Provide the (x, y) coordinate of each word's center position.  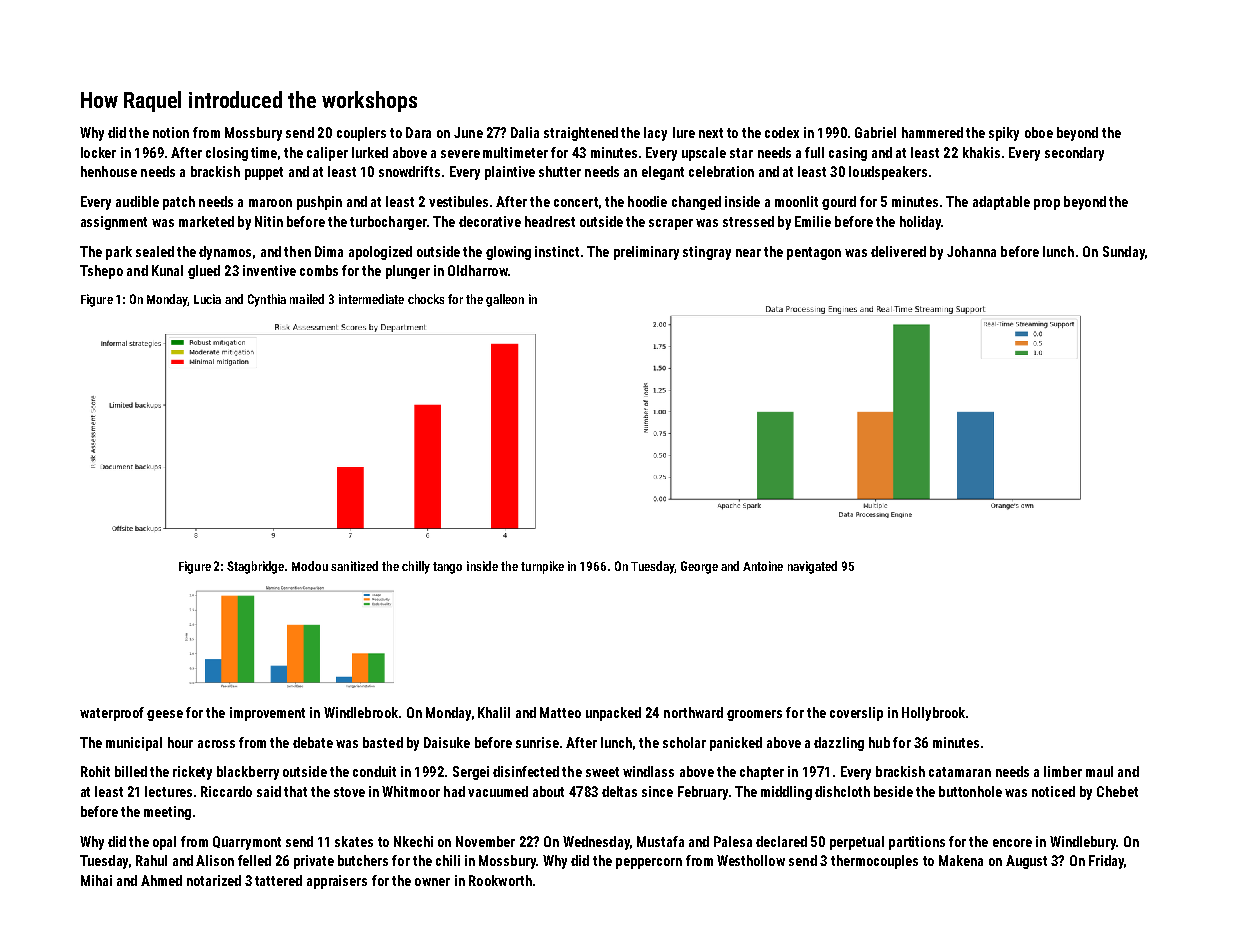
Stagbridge (255, 567)
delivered (898, 251)
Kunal (167, 270)
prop (1047, 204)
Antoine (763, 566)
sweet (602, 772)
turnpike (542, 567)
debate (313, 742)
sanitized (354, 566)
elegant (663, 173)
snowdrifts (409, 171)
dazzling (839, 744)
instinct (557, 251)
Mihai (96, 880)
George (699, 567)
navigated (812, 567)
